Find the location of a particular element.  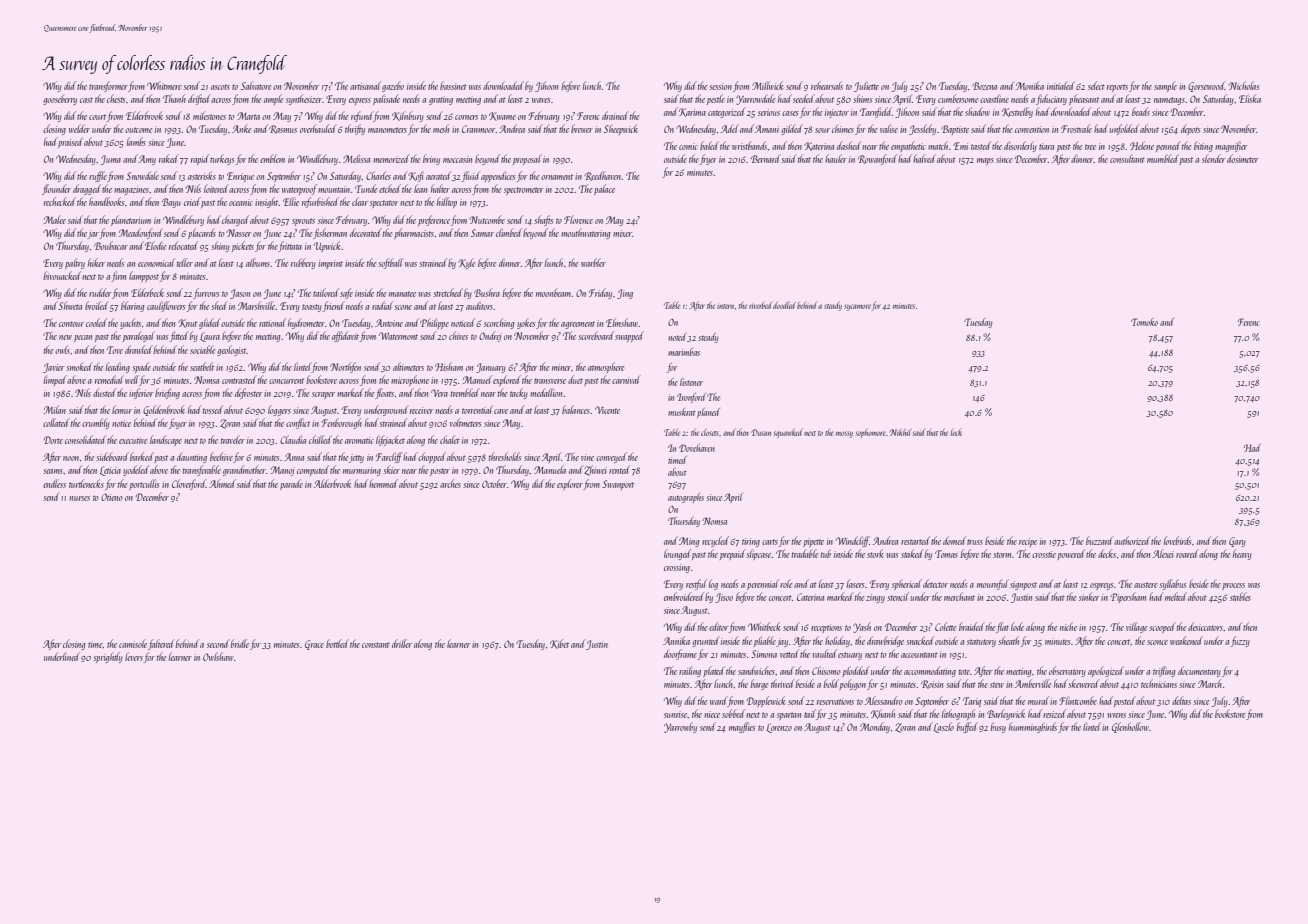

Manoj is located at coordinates (283, 471).
